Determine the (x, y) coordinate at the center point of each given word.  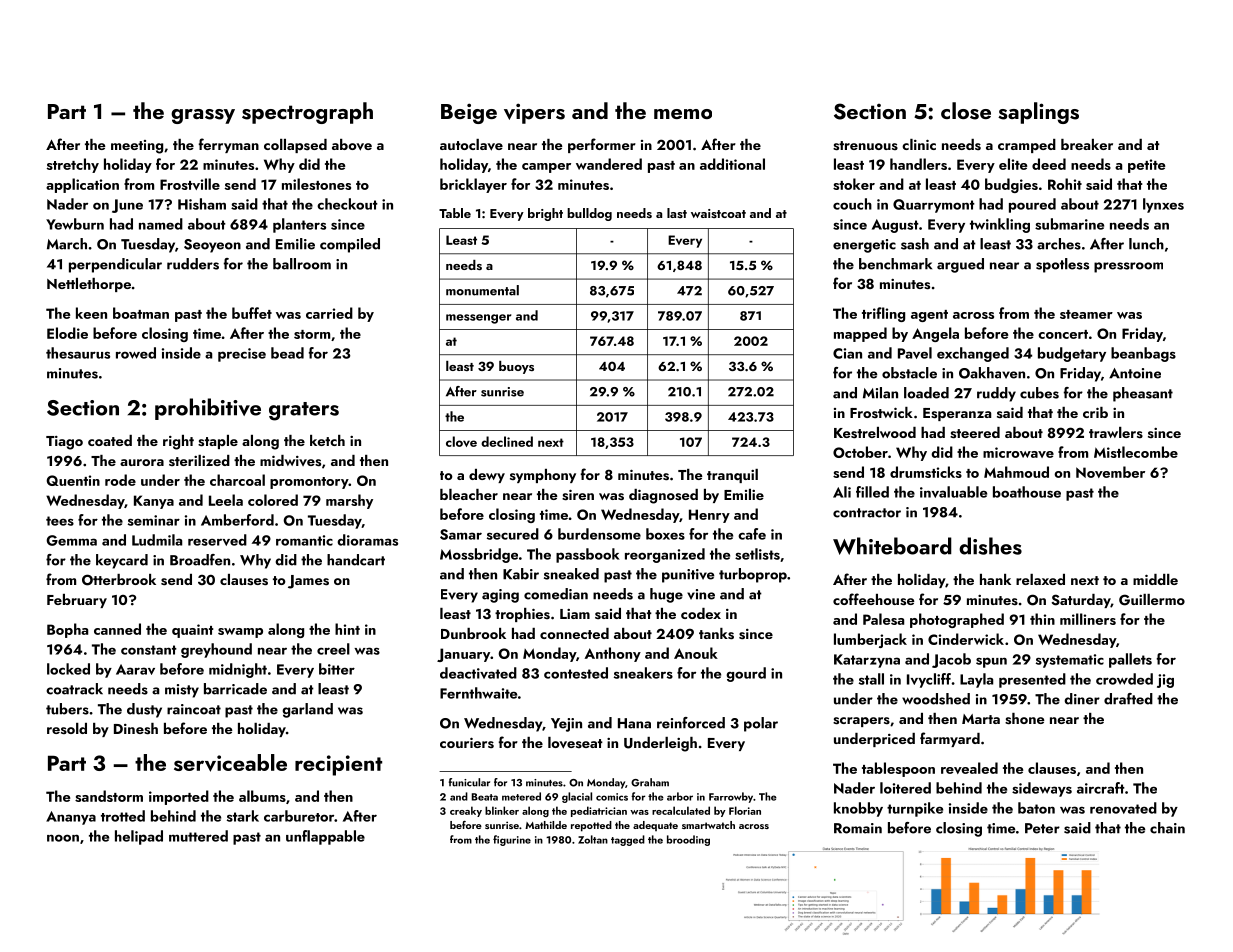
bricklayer (473, 185)
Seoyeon (212, 246)
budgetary (1072, 354)
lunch (1146, 244)
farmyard (950, 739)
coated (110, 440)
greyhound (216, 650)
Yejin (566, 725)
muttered (198, 836)
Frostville (190, 184)
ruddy (996, 394)
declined (507, 441)
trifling (883, 314)
